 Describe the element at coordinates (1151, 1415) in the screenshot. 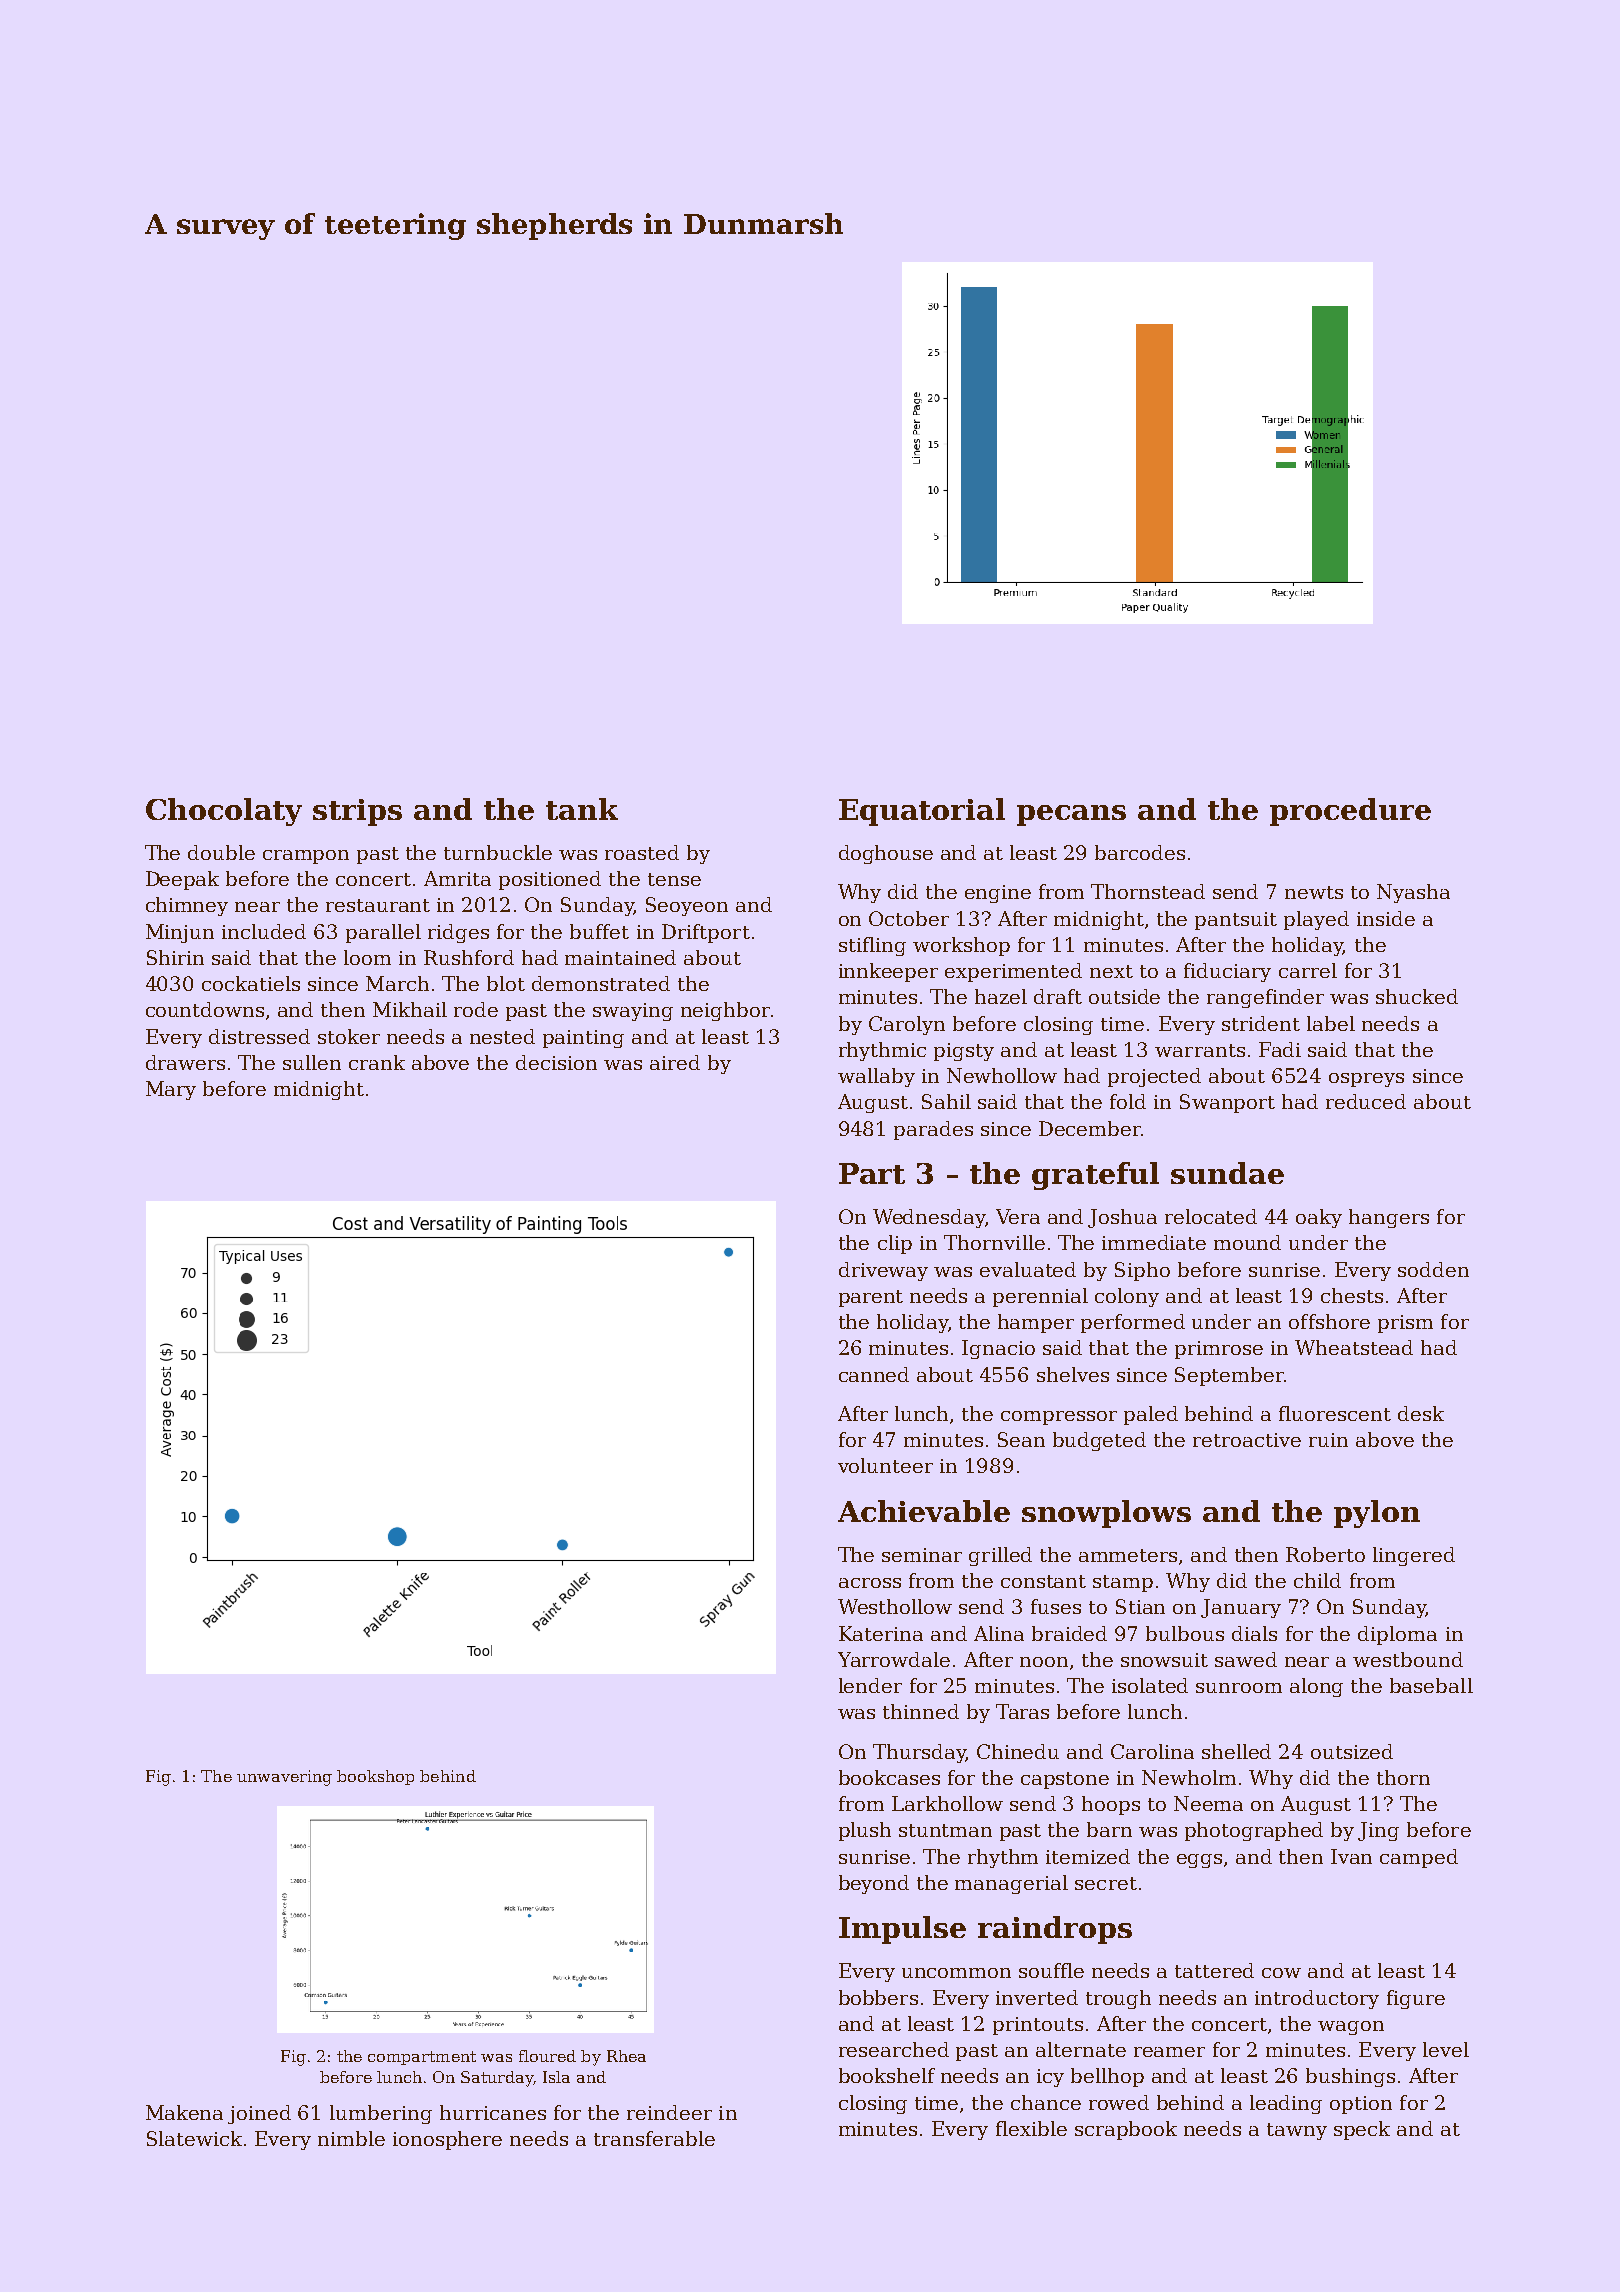

I see `paled` at that location.
